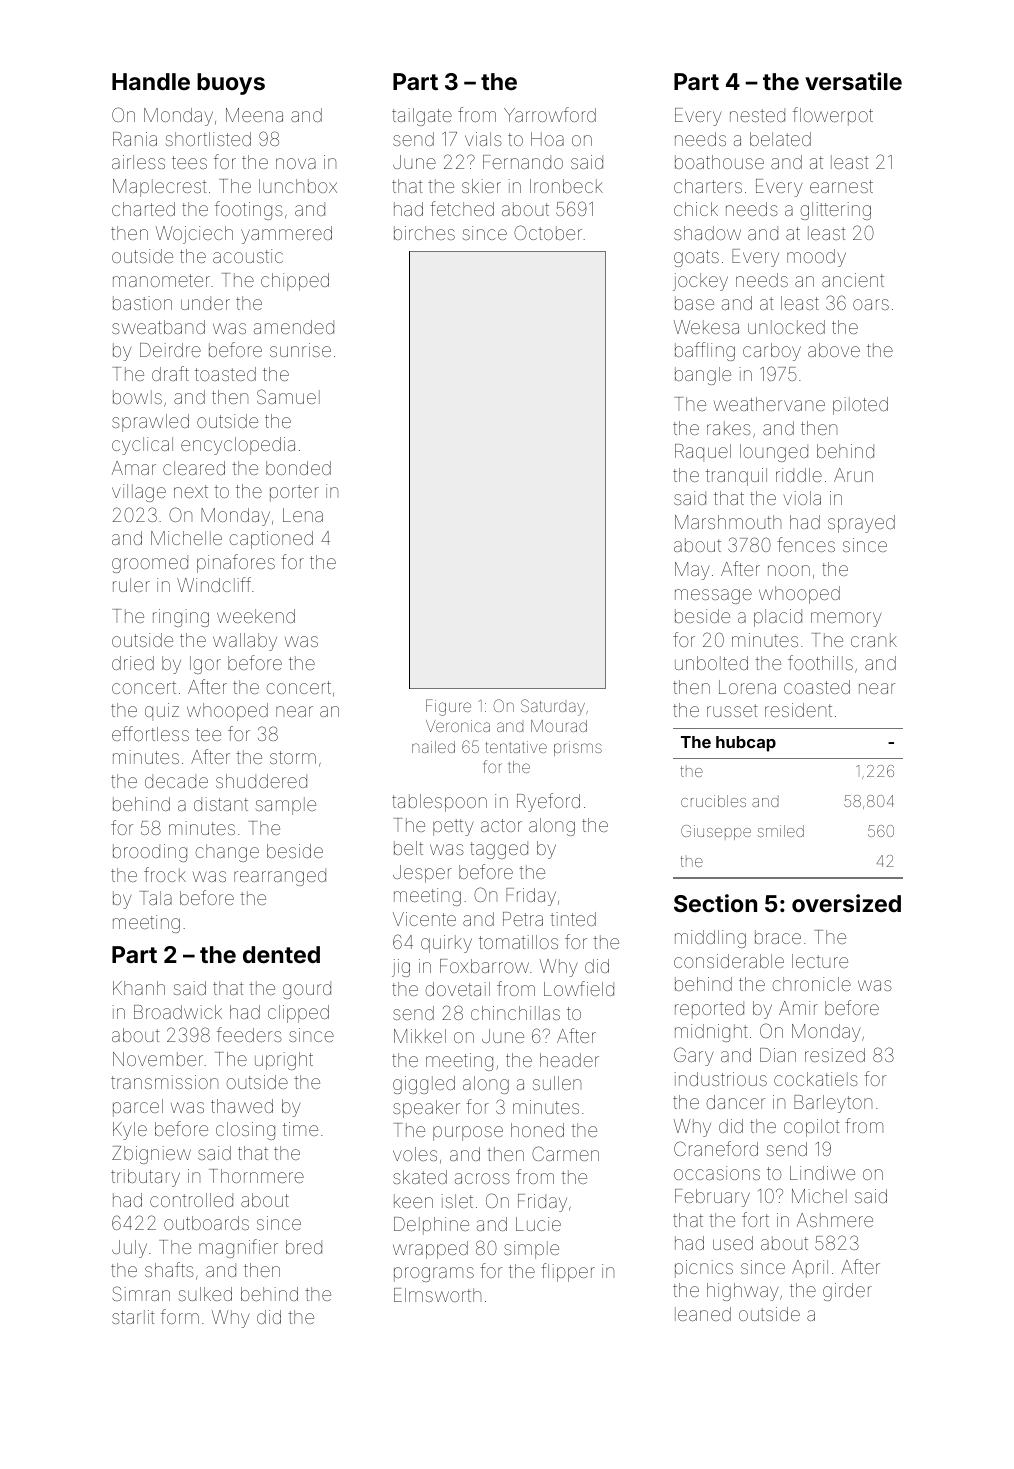 The image size is (1014, 1469). What do you see at coordinates (692, 571) in the screenshot?
I see `May` at bounding box center [692, 571].
